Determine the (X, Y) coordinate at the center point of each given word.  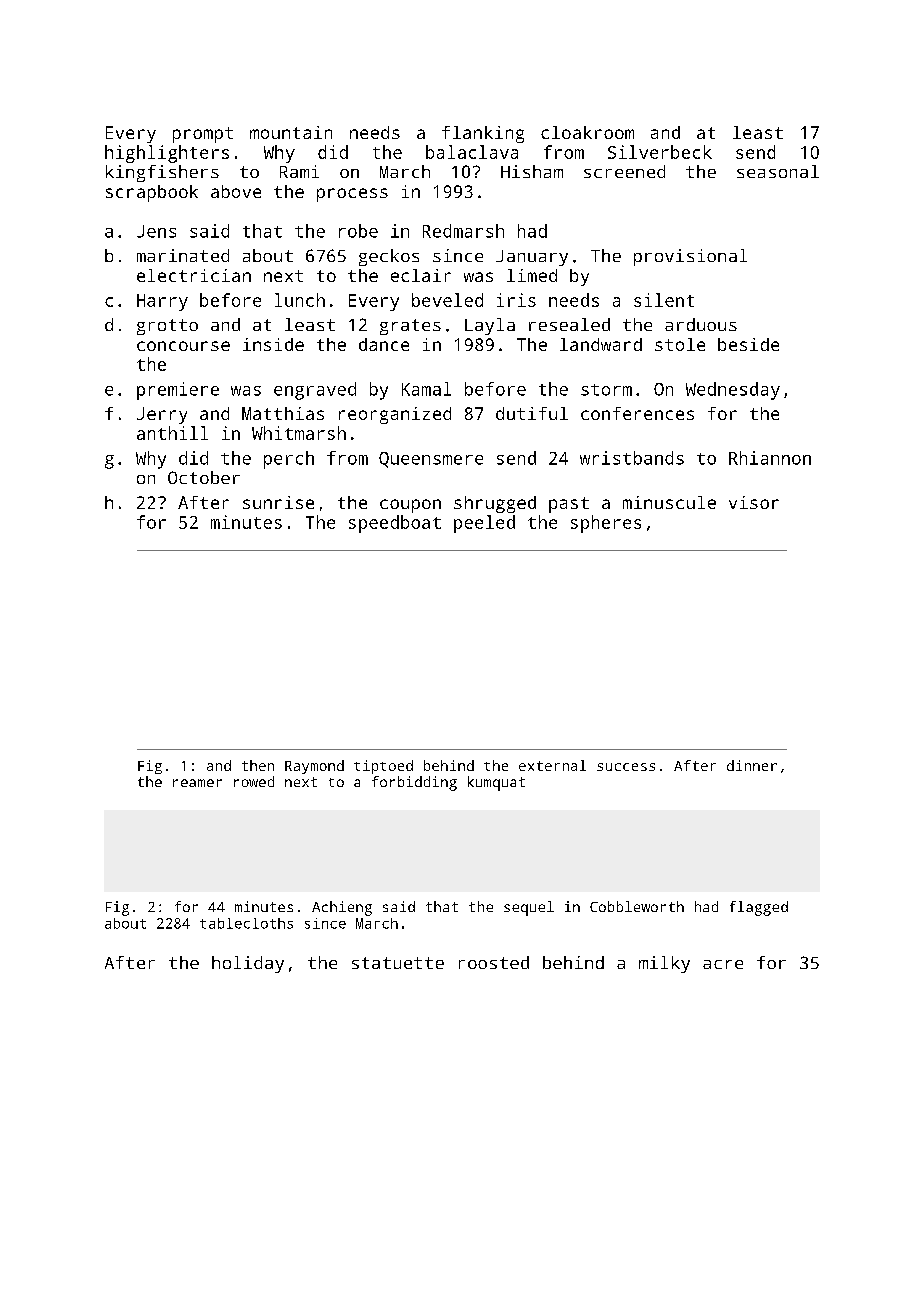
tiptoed (383, 767)
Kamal (426, 389)
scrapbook (152, 193)
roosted (494, 962)
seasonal (778, 171)
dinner (752, 765)
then (258, 765)
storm (606, 390)
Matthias (283, 413)
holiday (248, 964)
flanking (483, 134)
